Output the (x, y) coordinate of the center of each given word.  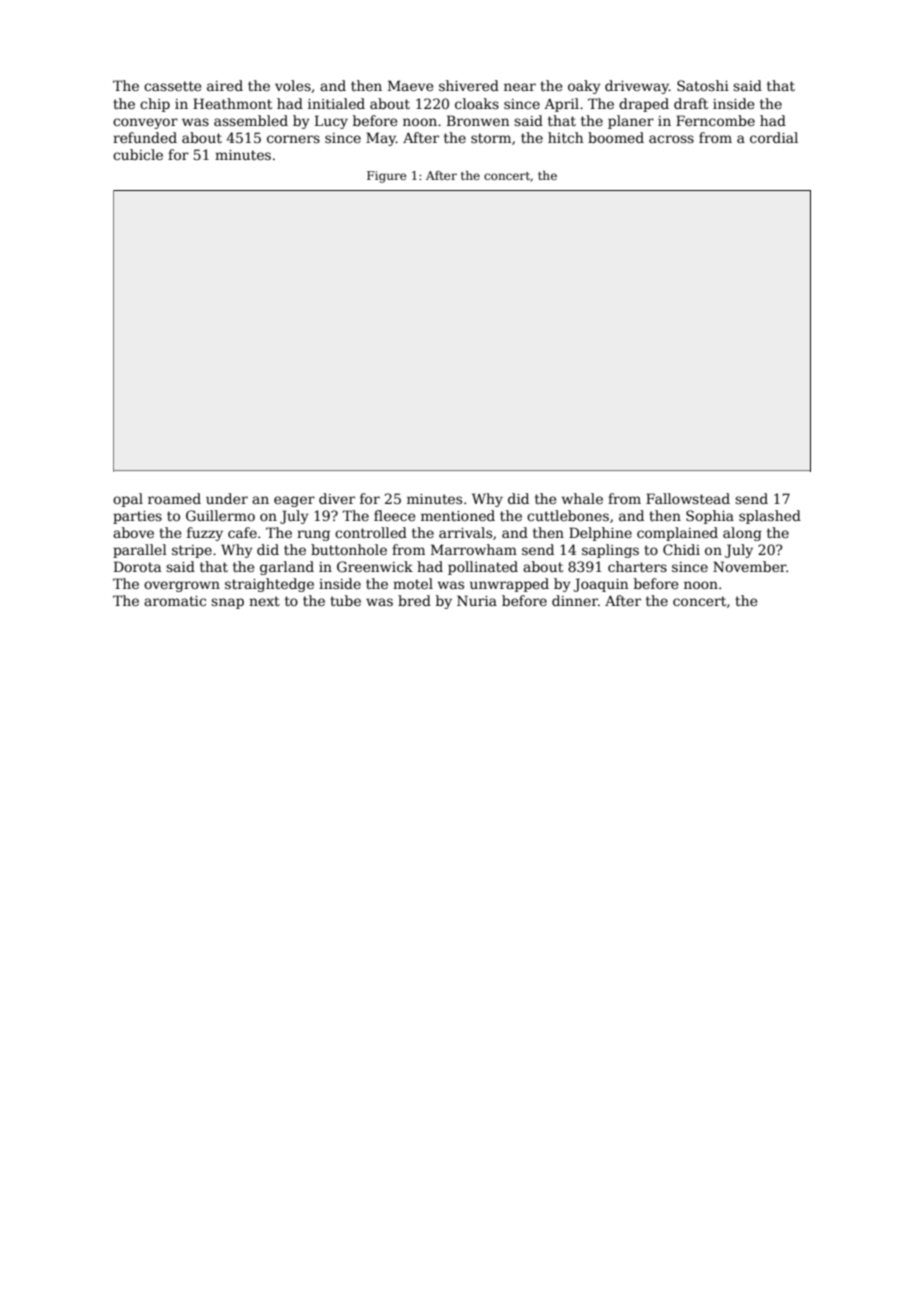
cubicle (138, 154)
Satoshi (703, 85)
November (750, 566)
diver (337, 498)
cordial (774, 137)
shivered (469, 85)
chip (155, 105)
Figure (386, 177)
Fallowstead (688, 498)
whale (582, 498)
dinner (575, 600)
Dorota (137, 566)
